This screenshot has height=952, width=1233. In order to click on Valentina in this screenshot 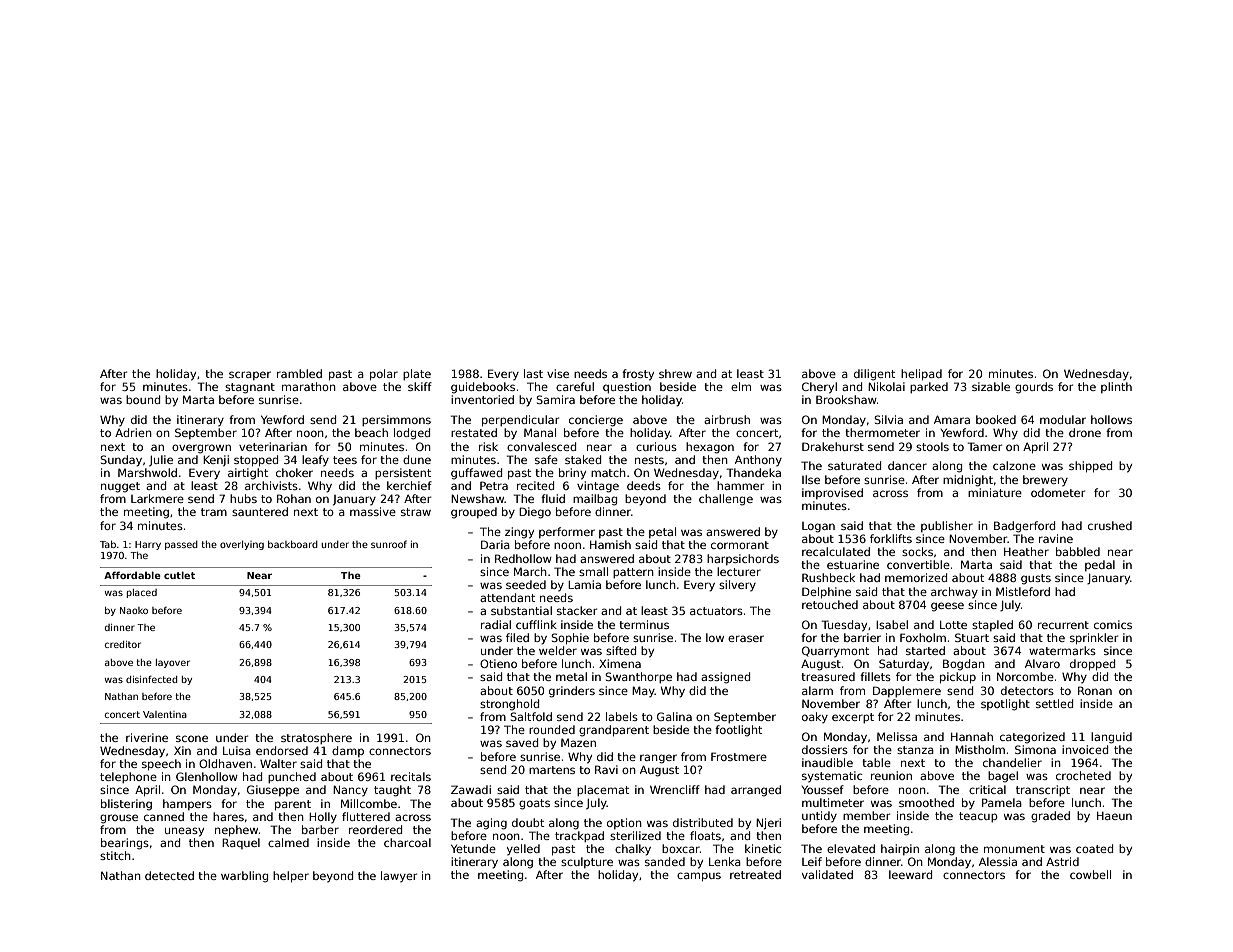, I will do `click(165, 714)`.
